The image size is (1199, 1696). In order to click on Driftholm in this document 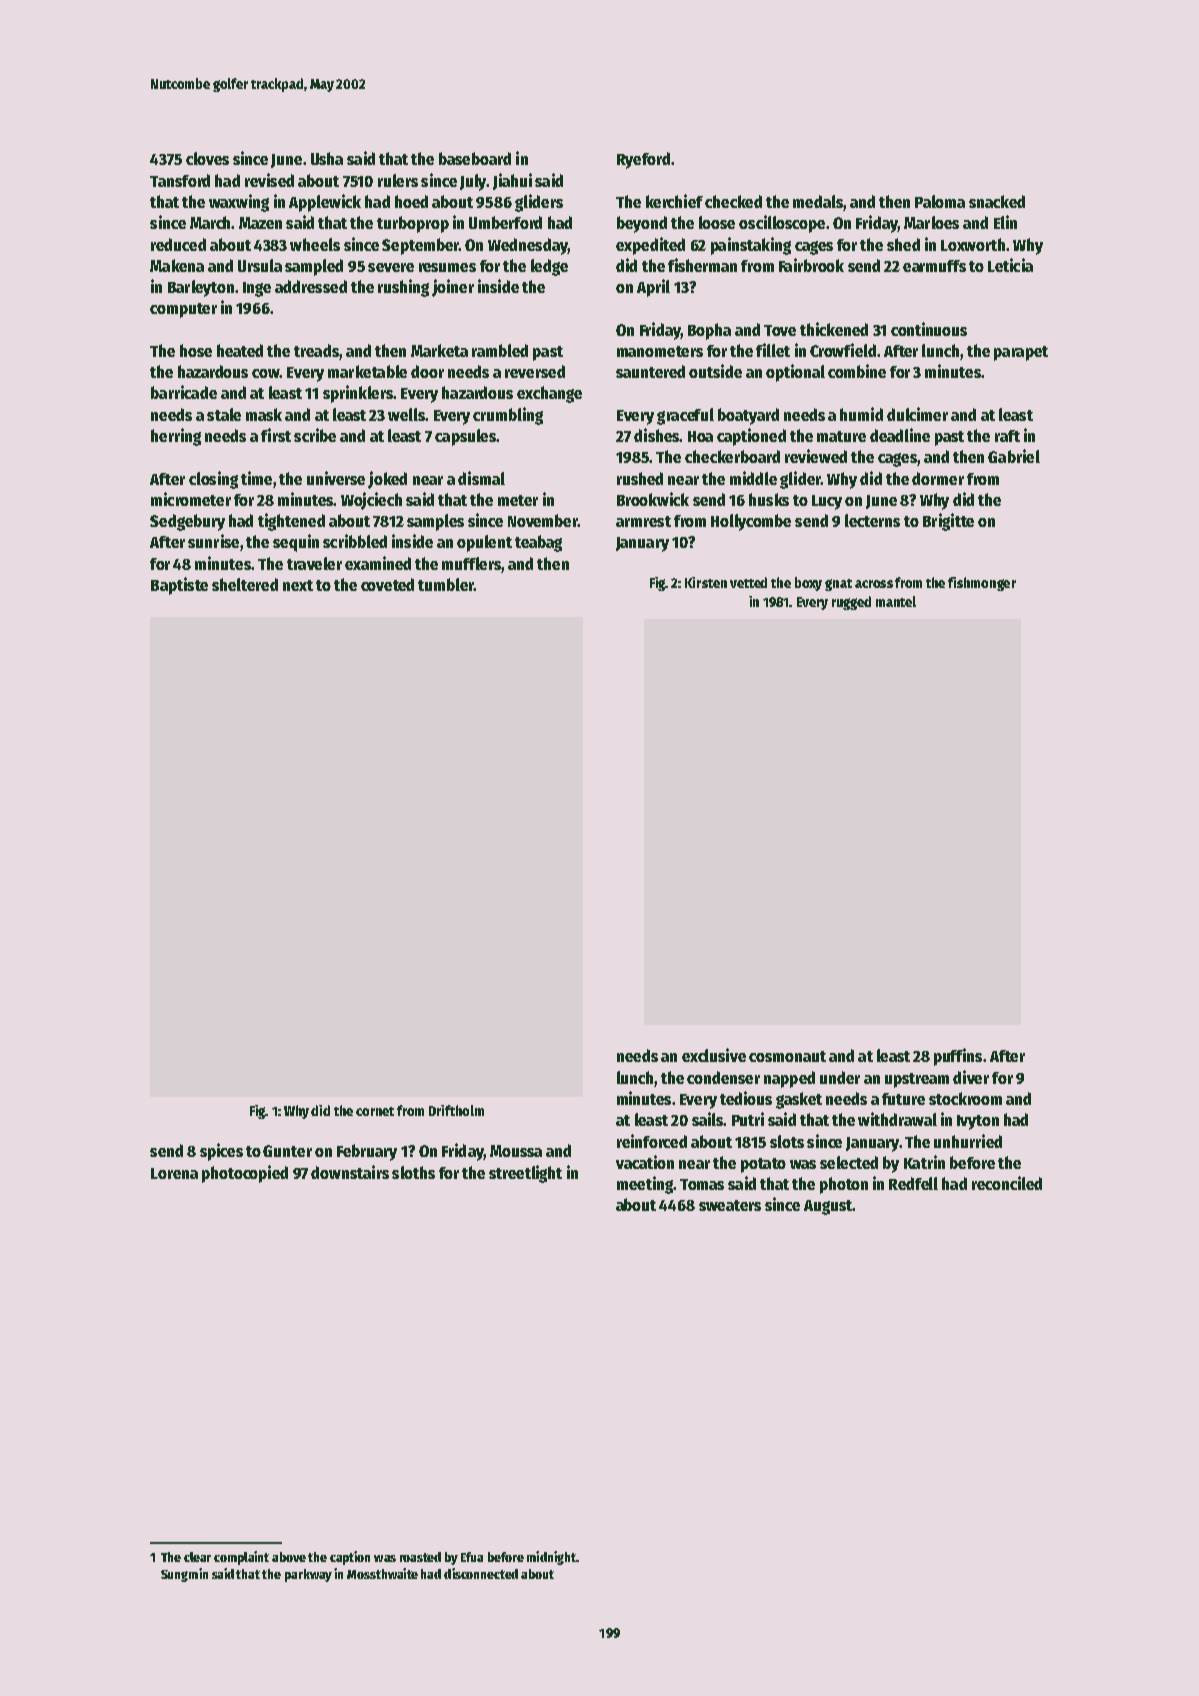, I will do `click(456, 1110)`.
